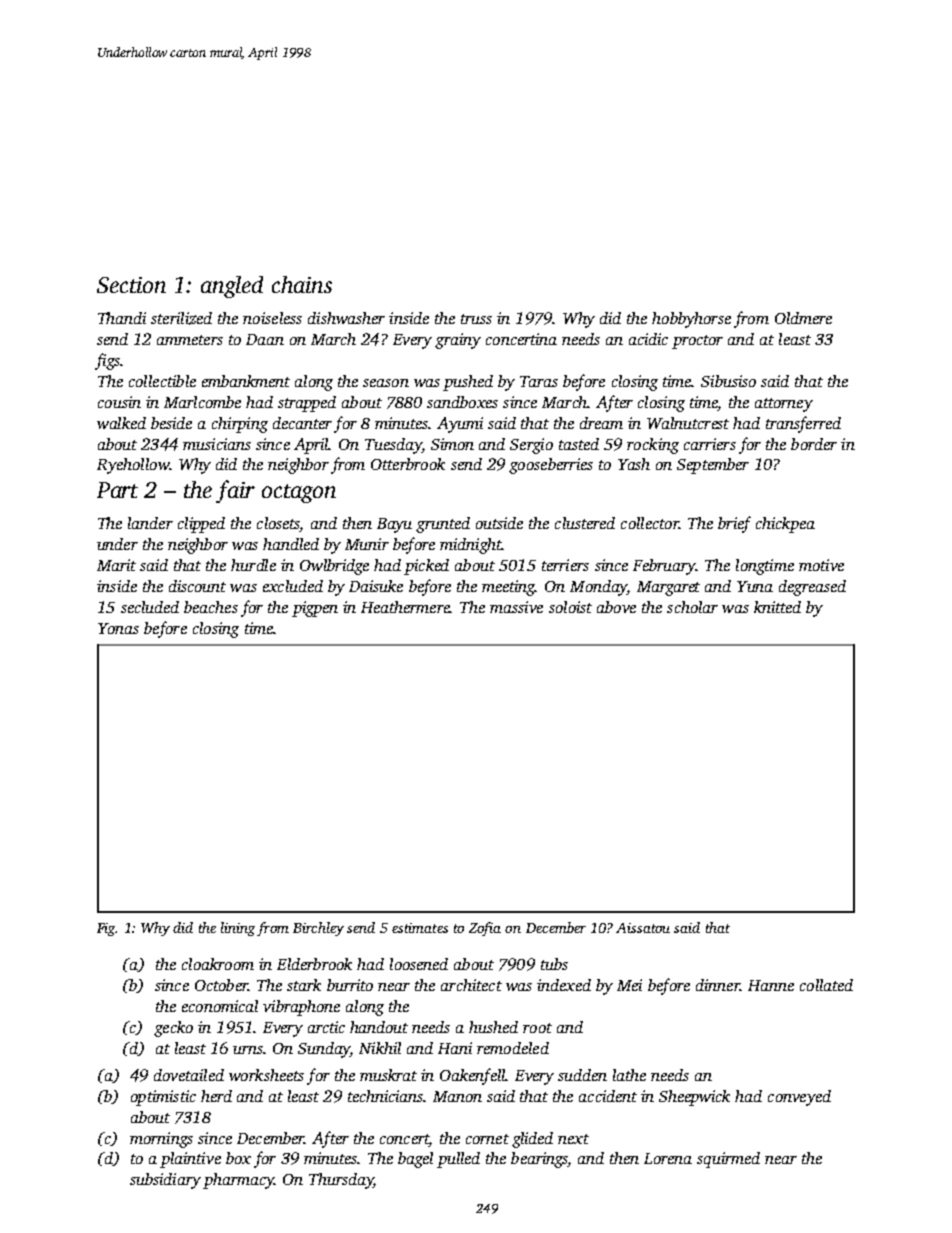 The image size is (952, 1233). I want to click on Aissatou, so click(643, 928).
